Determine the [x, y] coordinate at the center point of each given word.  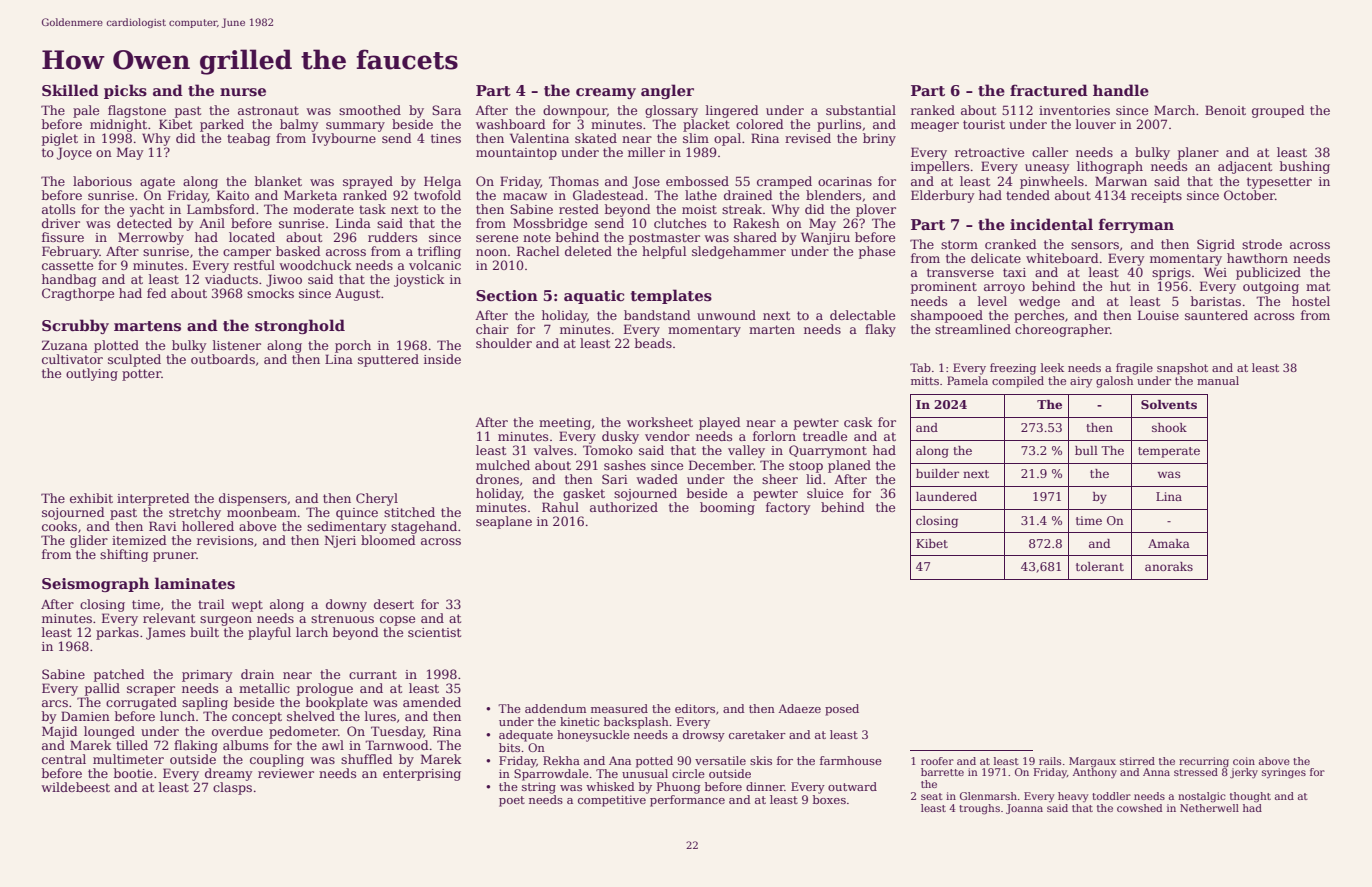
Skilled [70, 90]
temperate [1169, 452]
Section [507, 295]
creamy [606, 93]
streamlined [973, 329]
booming [727, 508]
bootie [133, 773]
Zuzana [65, 345]
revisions [225, 540]
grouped [1278, 111]
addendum [555, 708]
